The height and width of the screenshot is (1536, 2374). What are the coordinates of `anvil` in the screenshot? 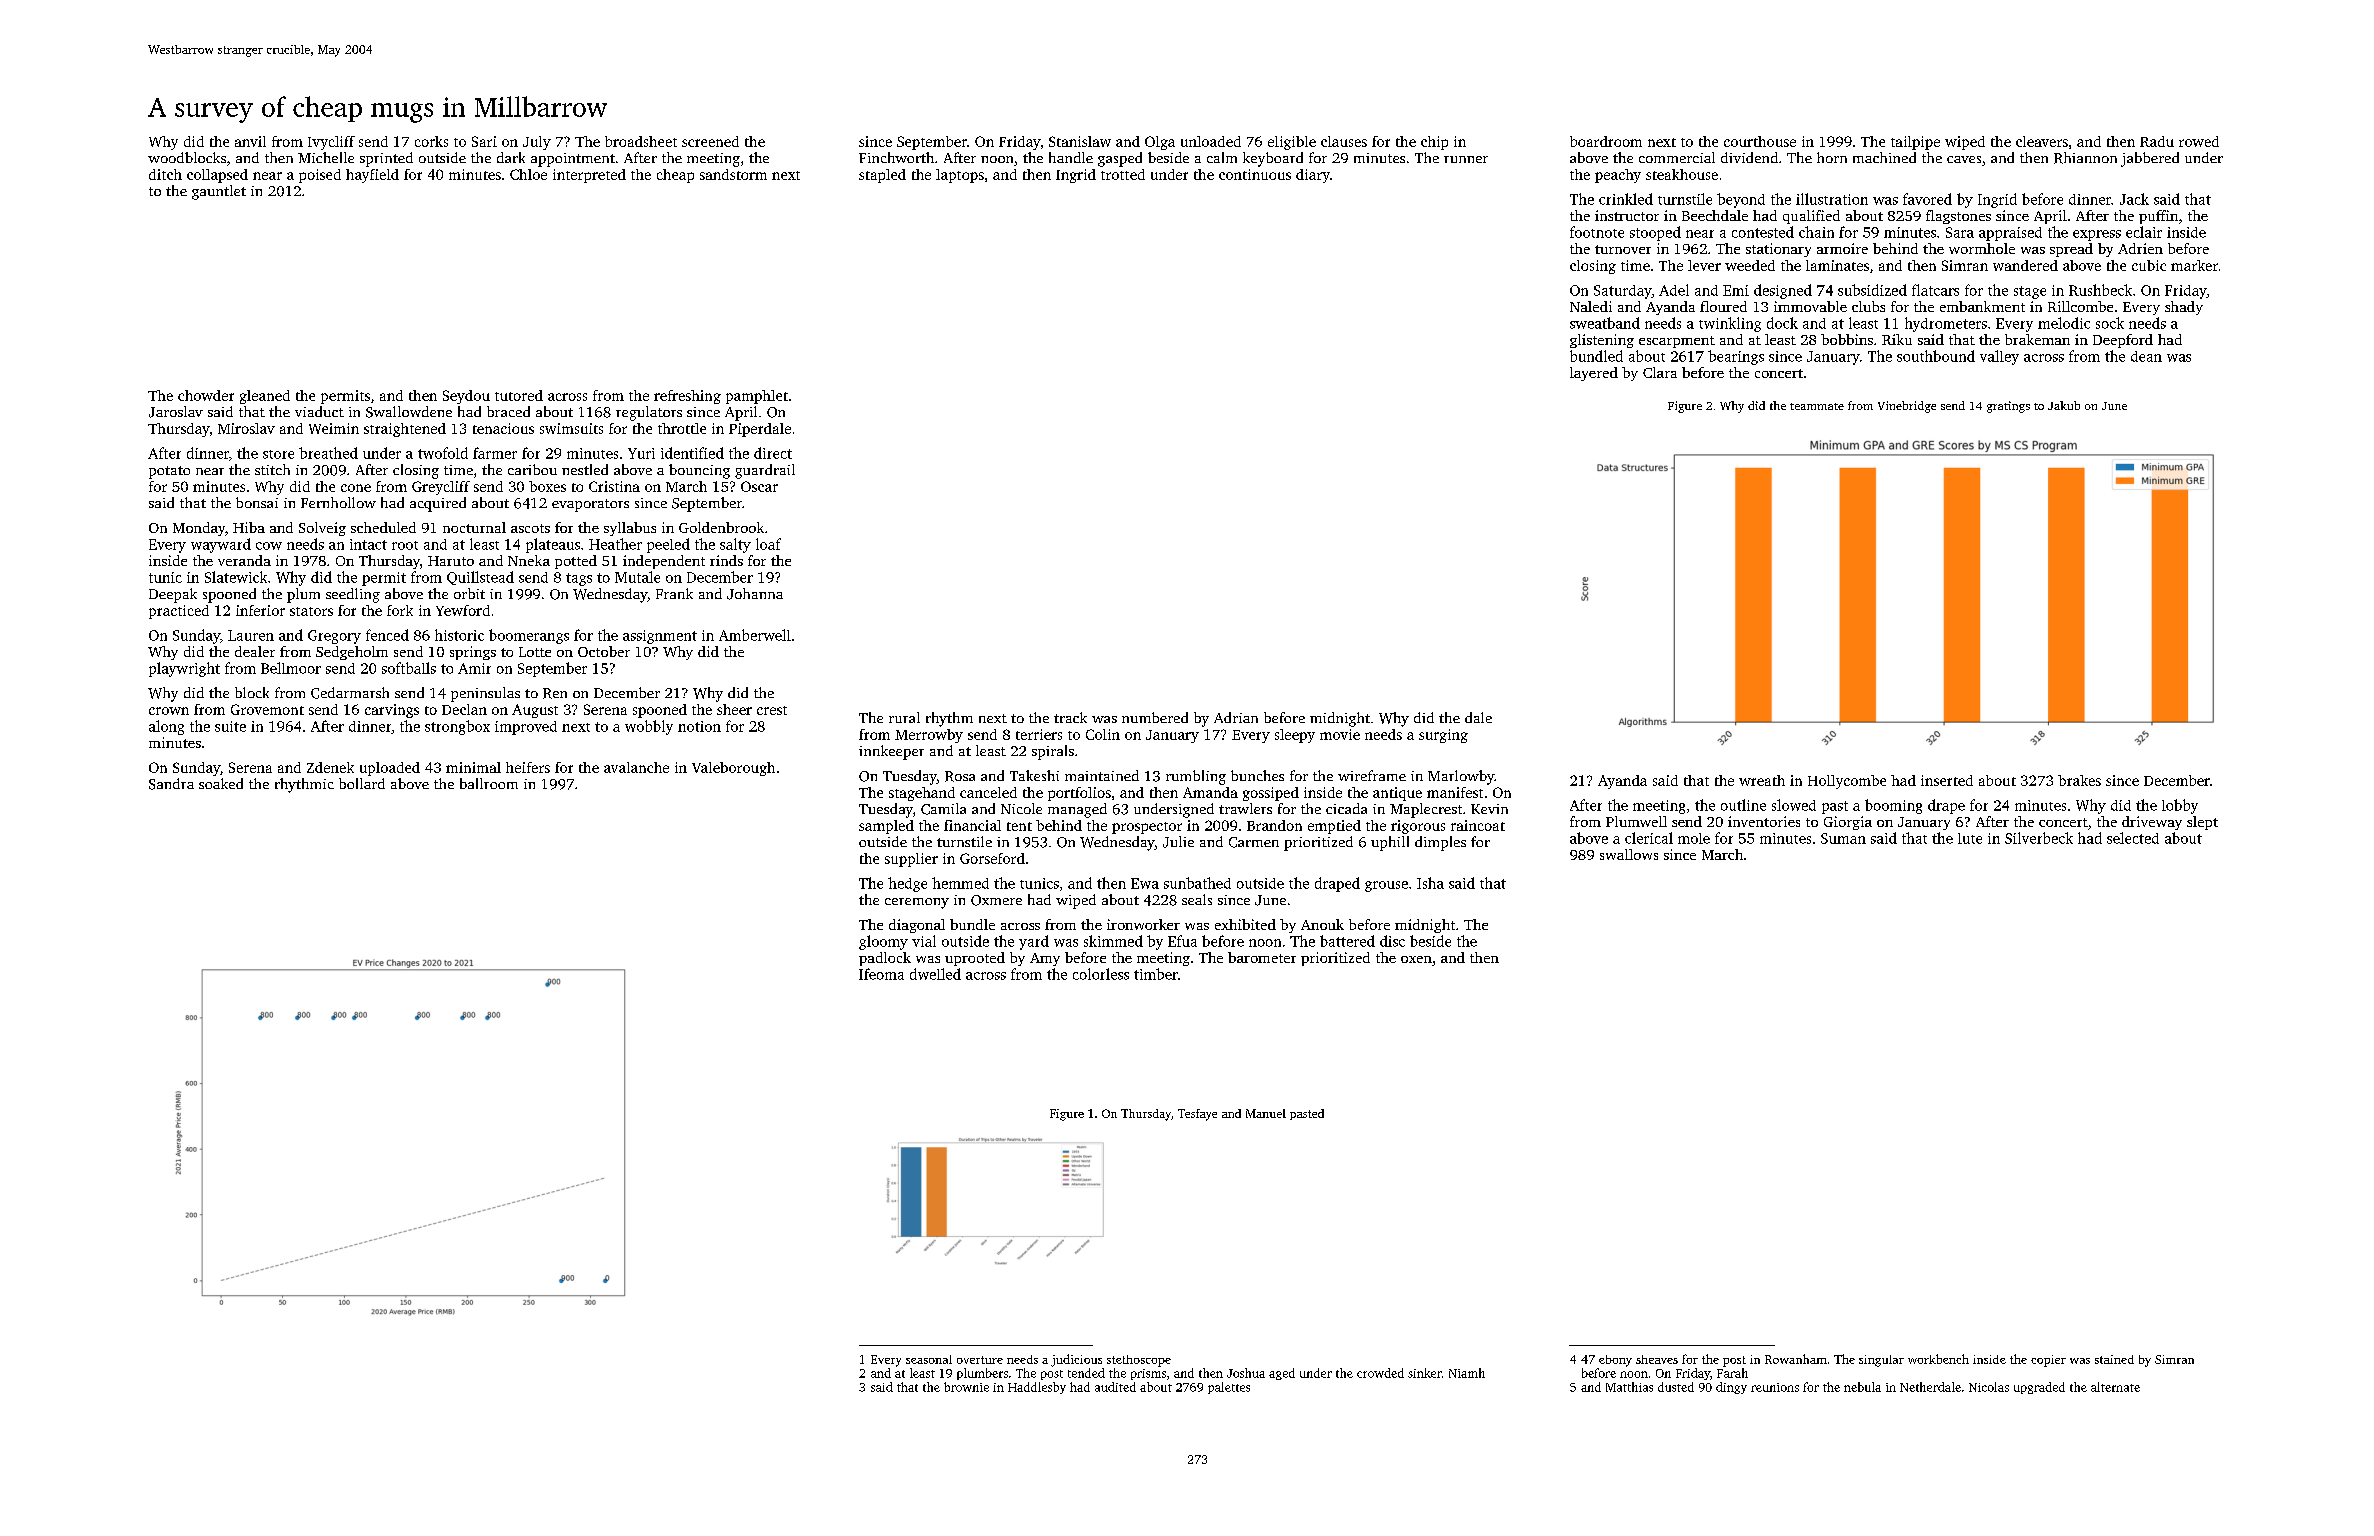 It's located at (250, 141).
